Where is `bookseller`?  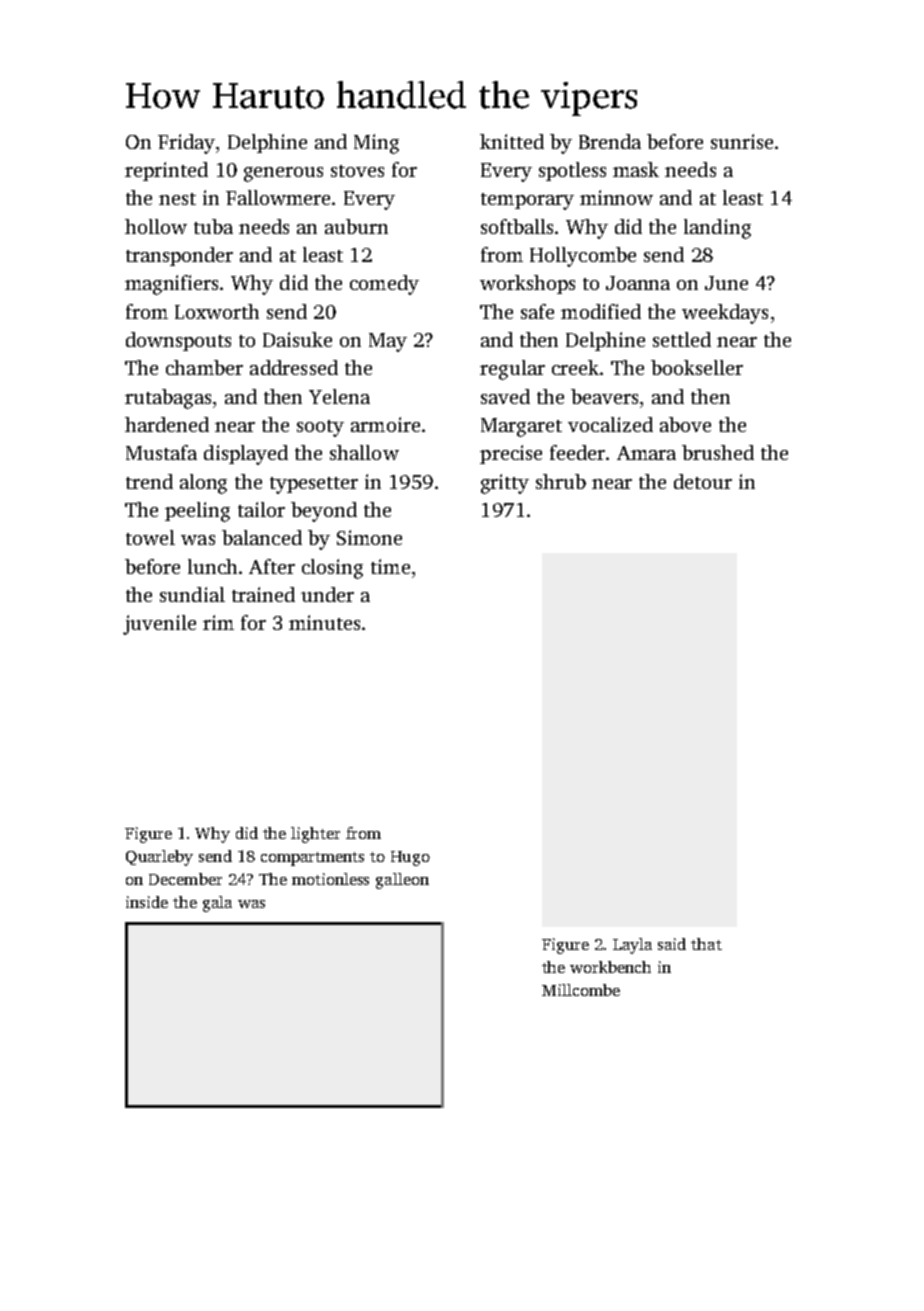
bookseller is located at coordinates (697, 367).
